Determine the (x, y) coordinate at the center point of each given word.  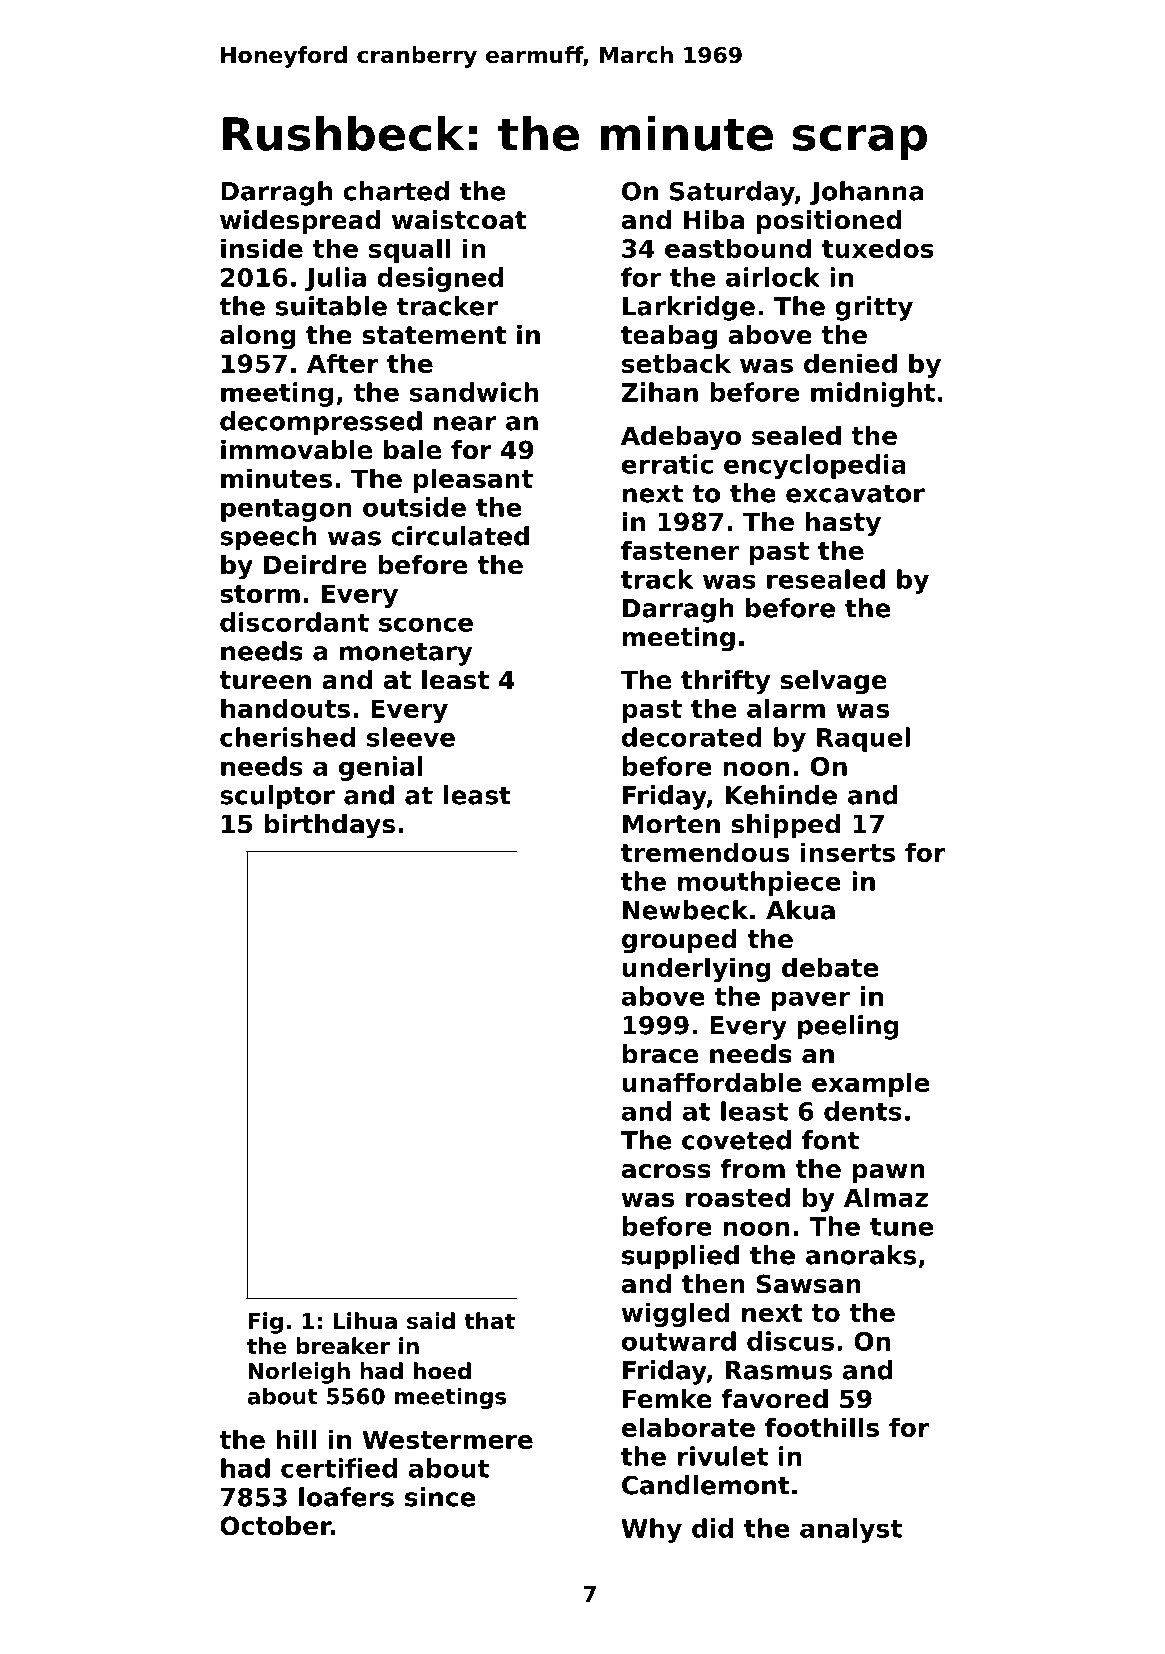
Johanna (866, 193)
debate (830, 967)
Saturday (732, 193)
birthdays (330, 826)
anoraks (861, 1255)
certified (339, 1468)
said (431, 1321)
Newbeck (685, 910)
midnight (873, 394)
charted (396, 191)
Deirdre (315, 565)
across (666, 1171)
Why (651, 1530)
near (465, 423)
